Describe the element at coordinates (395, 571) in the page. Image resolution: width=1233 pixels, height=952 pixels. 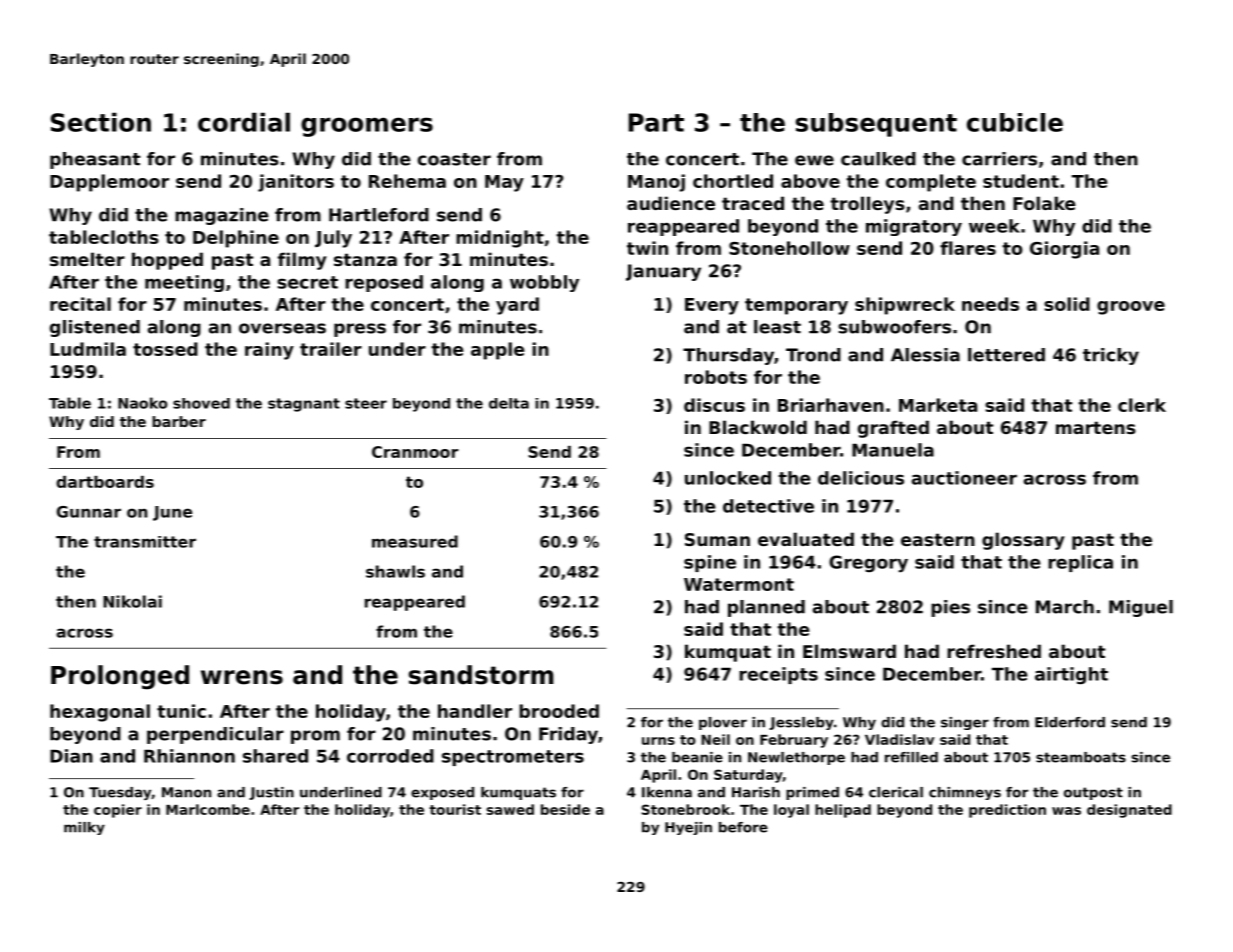
I see `shawls` at that location.
